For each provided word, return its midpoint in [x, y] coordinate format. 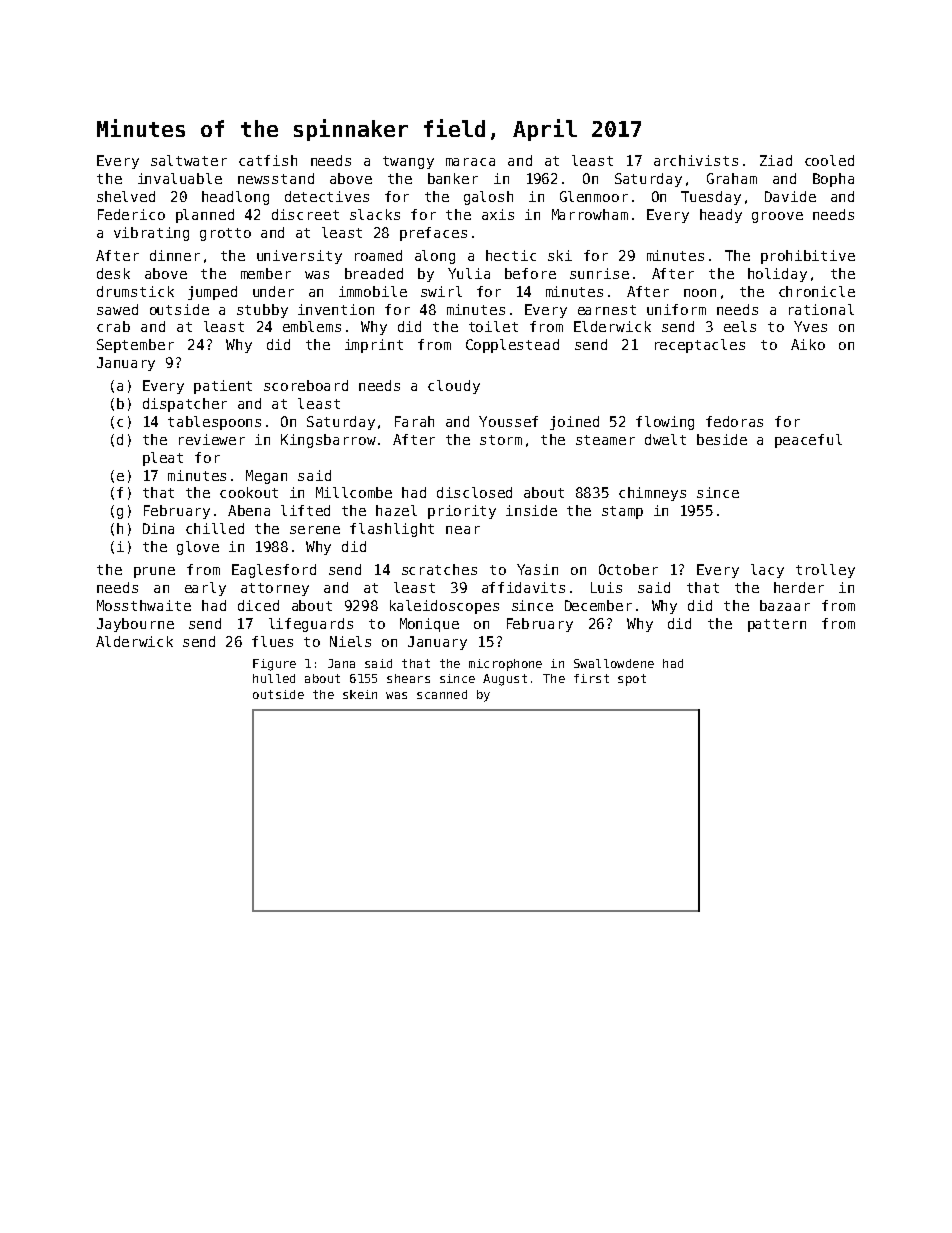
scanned [442, 694]
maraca [470, 162]
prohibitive [808, 257]
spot [632, 680]
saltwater [189, 160]
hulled [274, 678]
